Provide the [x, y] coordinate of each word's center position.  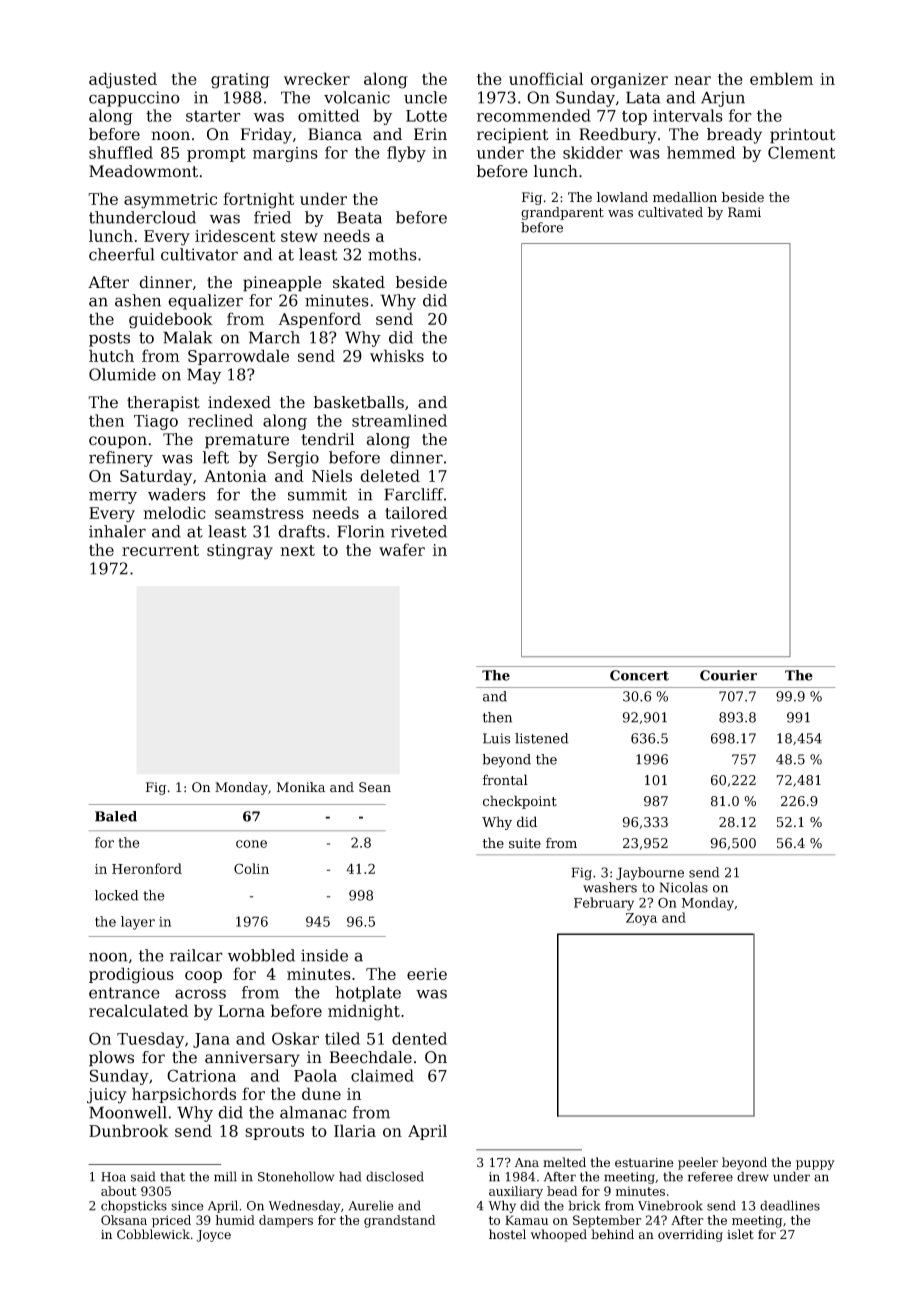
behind [612, 1234]
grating [240, 81]
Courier [728, 675]
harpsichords [184, 1095]
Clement [801, 152]
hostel [507, 1234]
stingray [240, 552]
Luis [496, 738]
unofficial [546, 78]
